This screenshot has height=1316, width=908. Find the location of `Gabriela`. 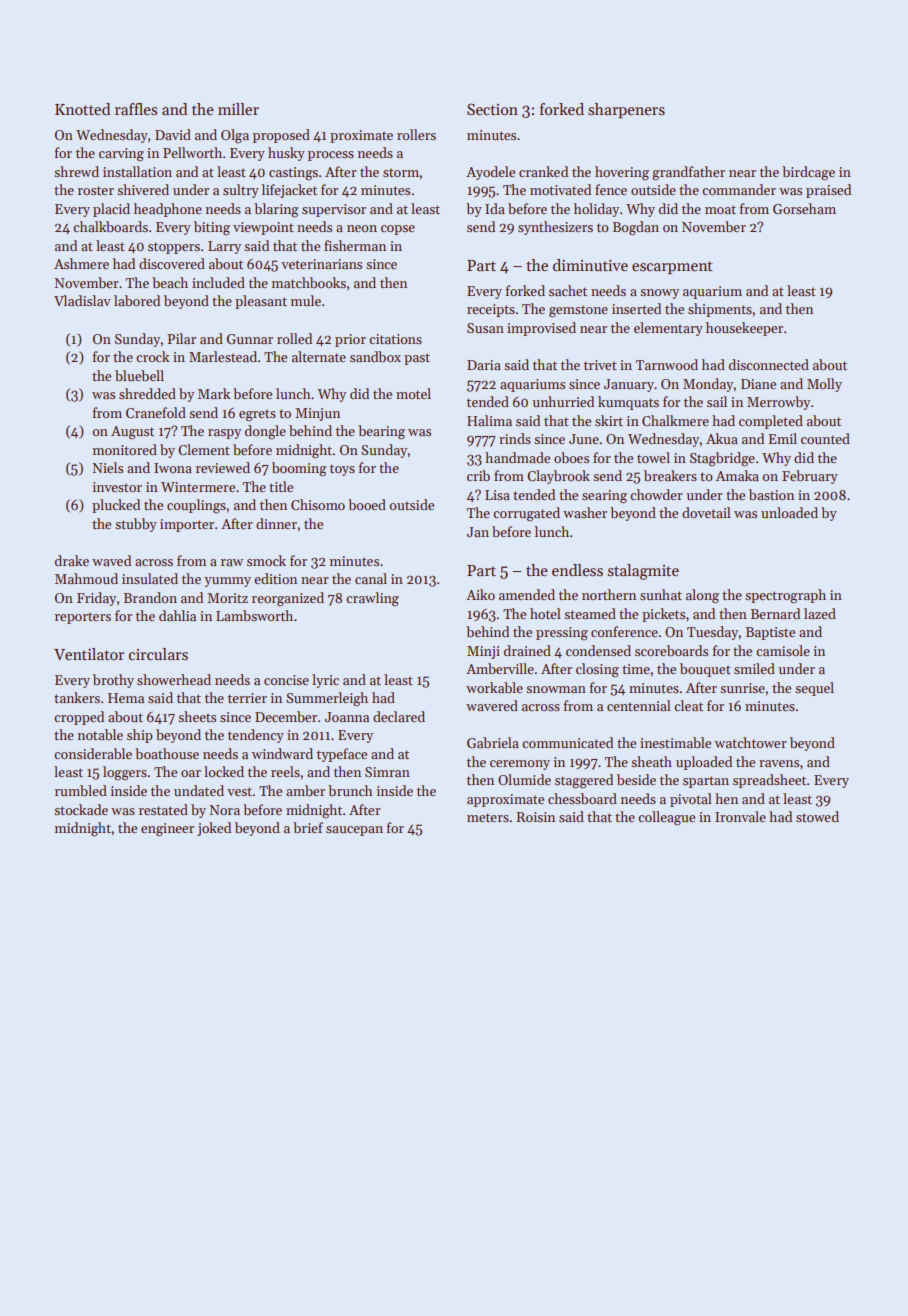

Gabriela is located at coordinates (493, 742).
